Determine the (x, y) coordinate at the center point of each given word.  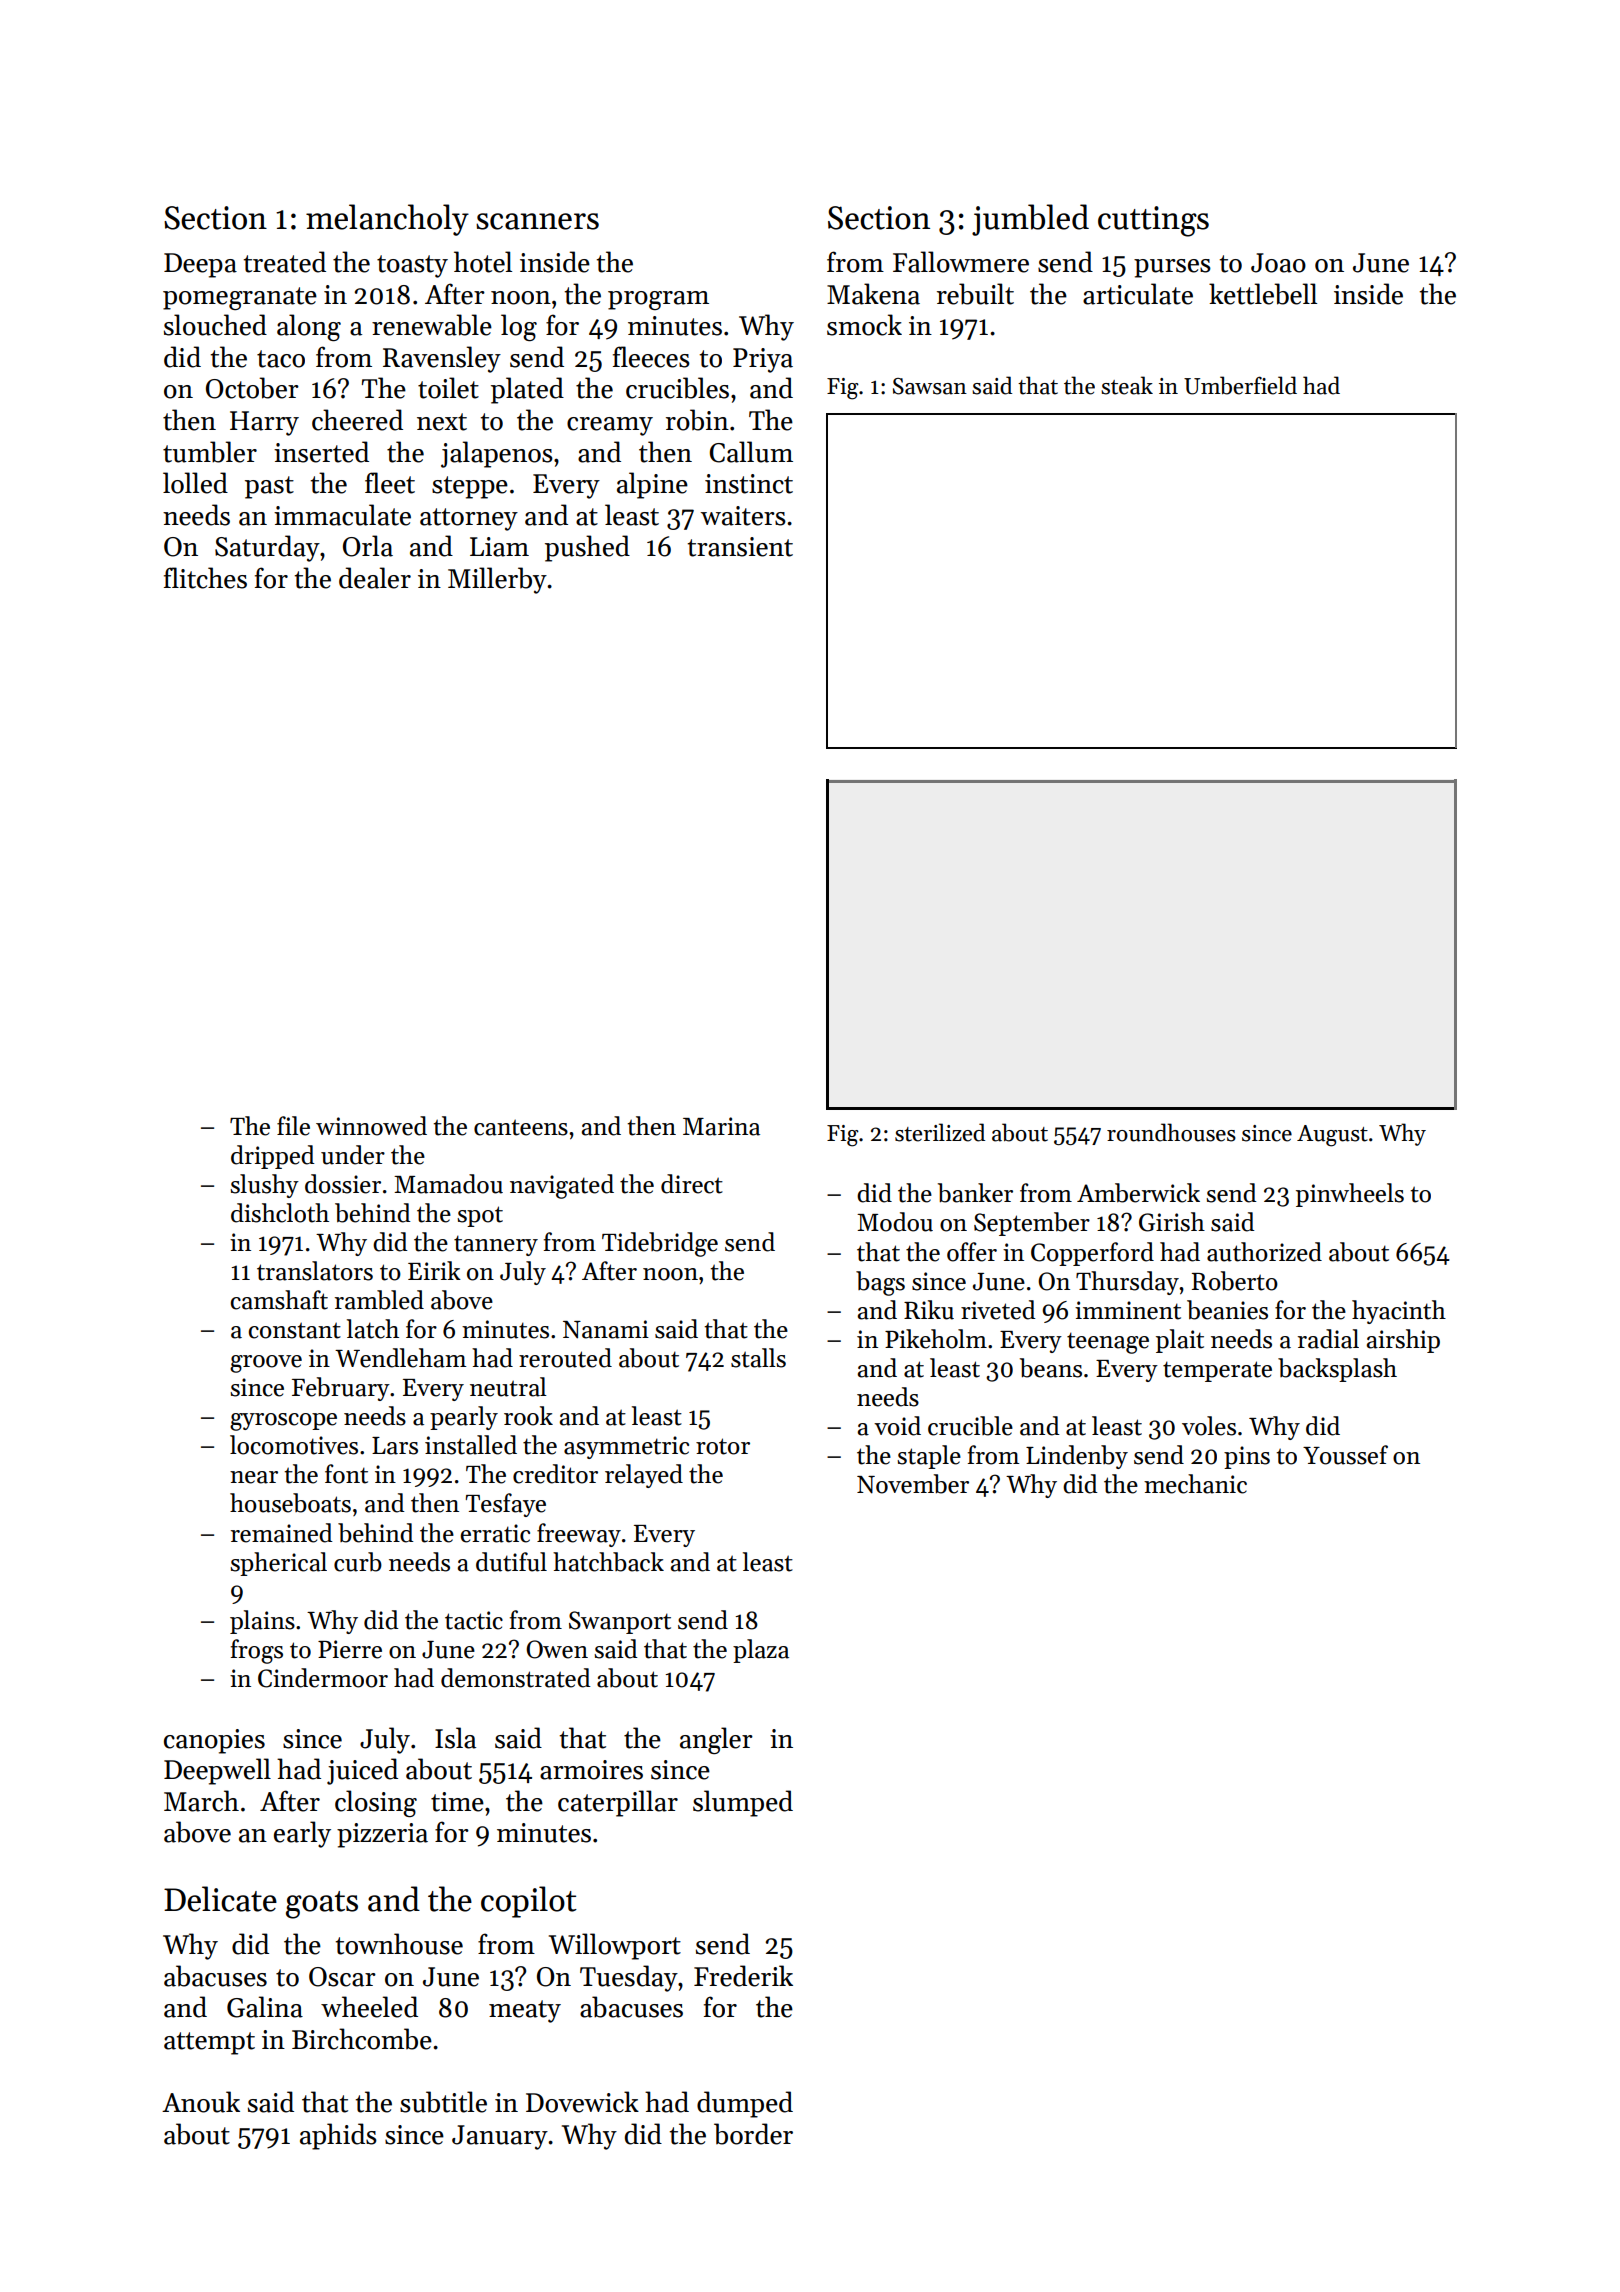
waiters (743, 516)
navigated (562, 1186)
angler (716, 1740)
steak (1127, 385)
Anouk (201, 2102)
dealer (375, 578)
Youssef (1345, 1455)
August (1332, 1136)
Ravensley (442, 359)
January (500, 2137)
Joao (1278, 263)
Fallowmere (961, 262)
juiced (362, 1771)
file (293, 1126)
